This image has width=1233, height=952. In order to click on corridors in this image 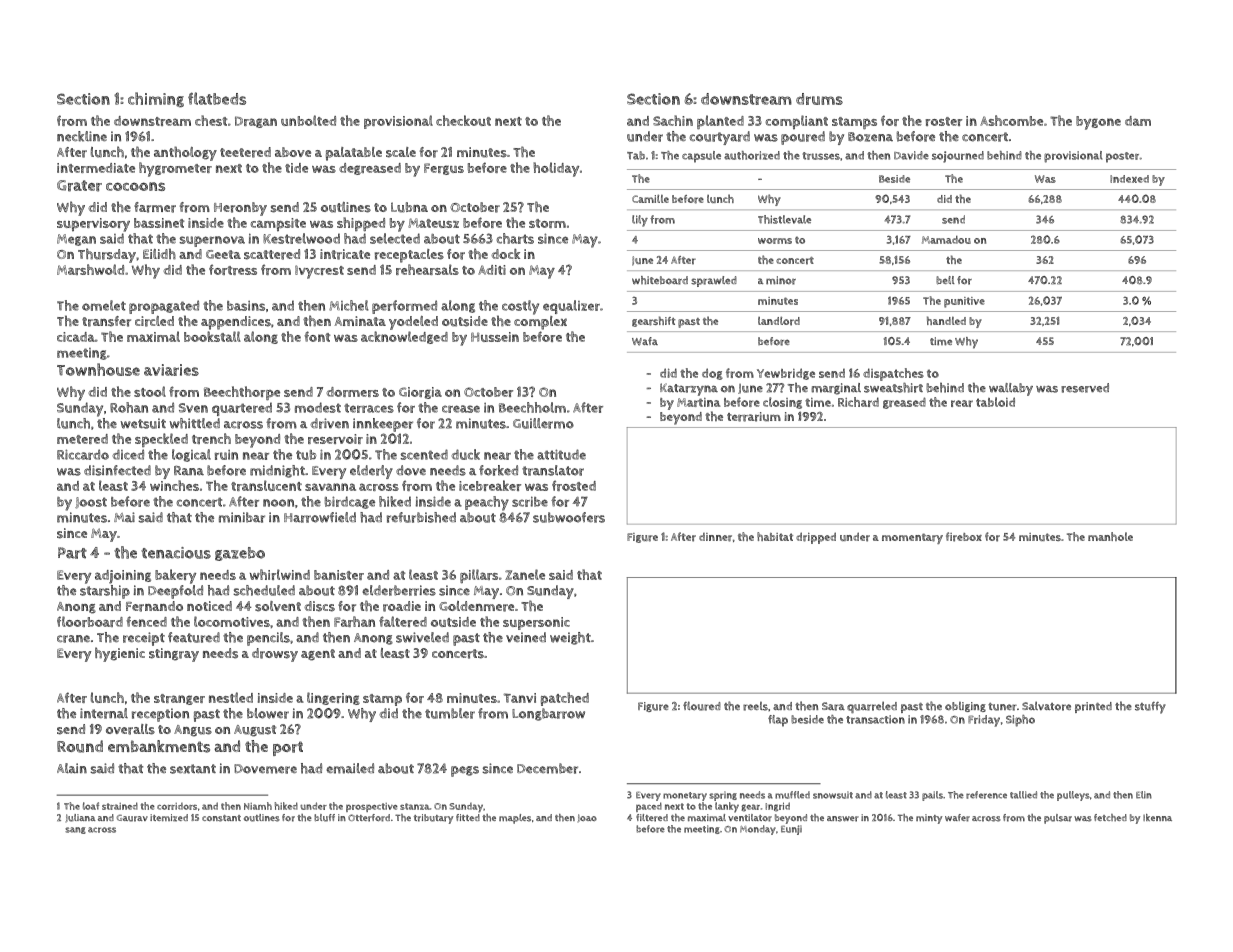, I will do `click(177, 806)`.
